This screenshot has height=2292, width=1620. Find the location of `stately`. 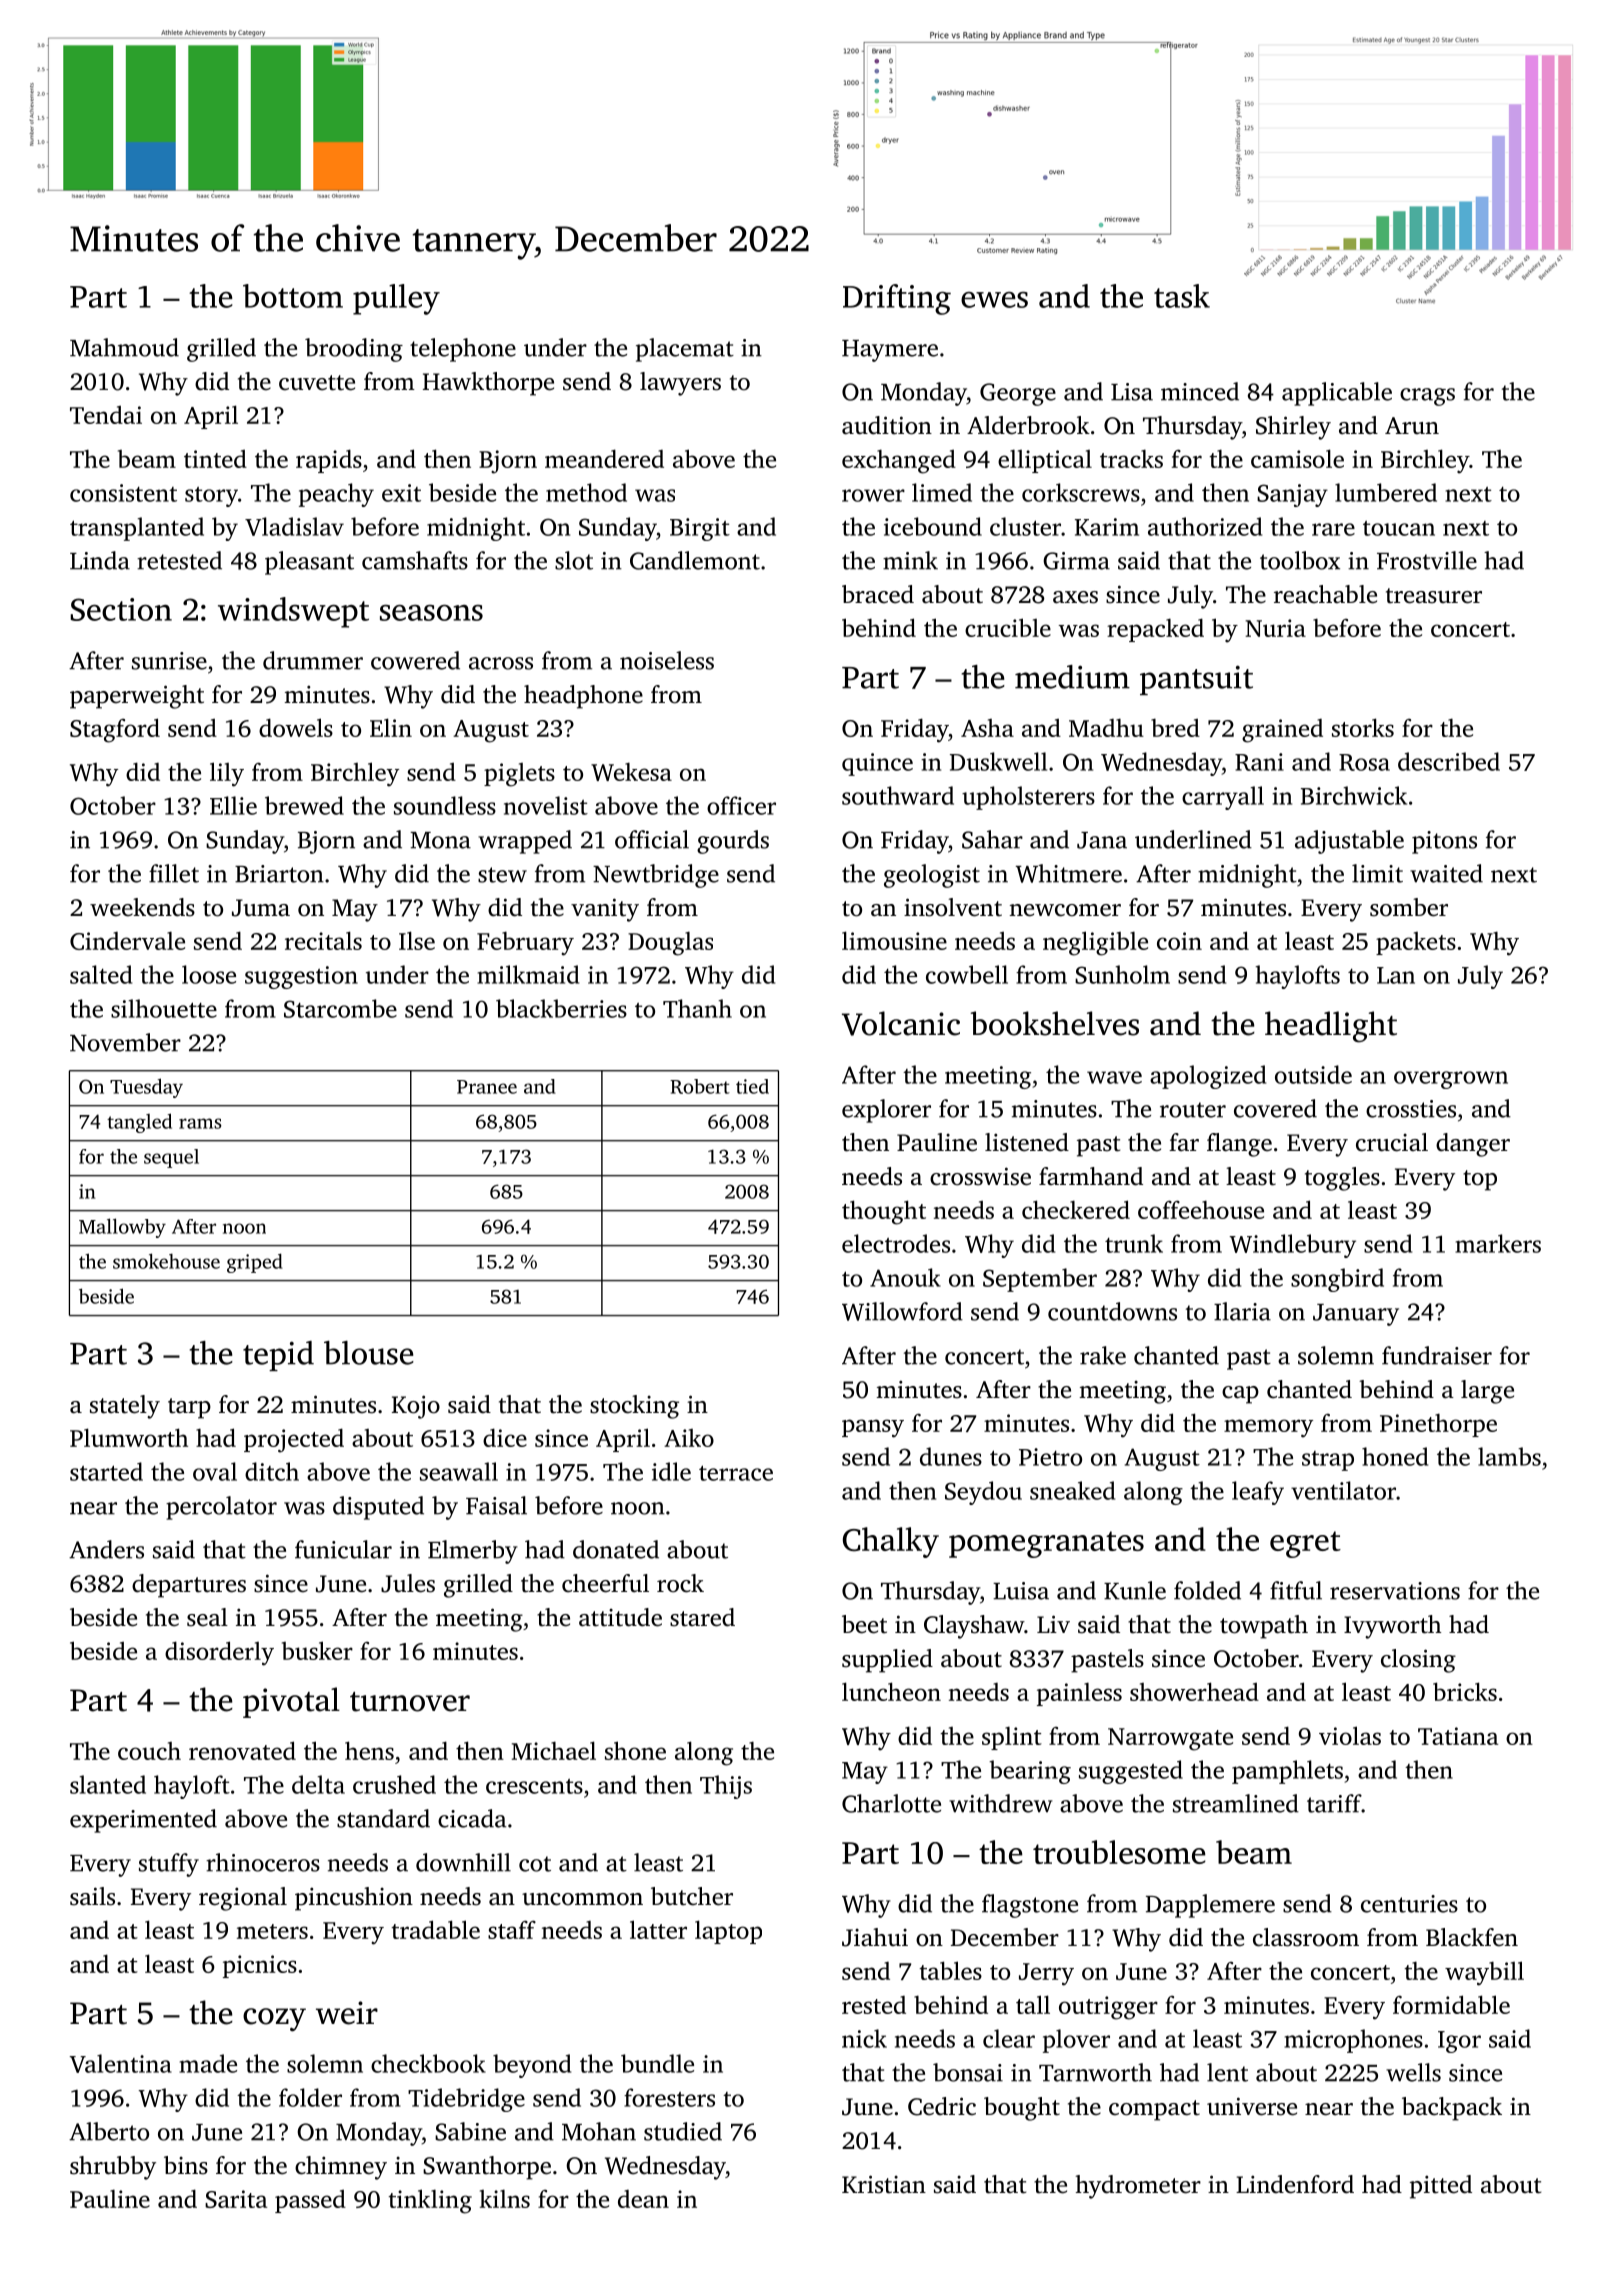

stately is located at coordinates (125, 1407).
